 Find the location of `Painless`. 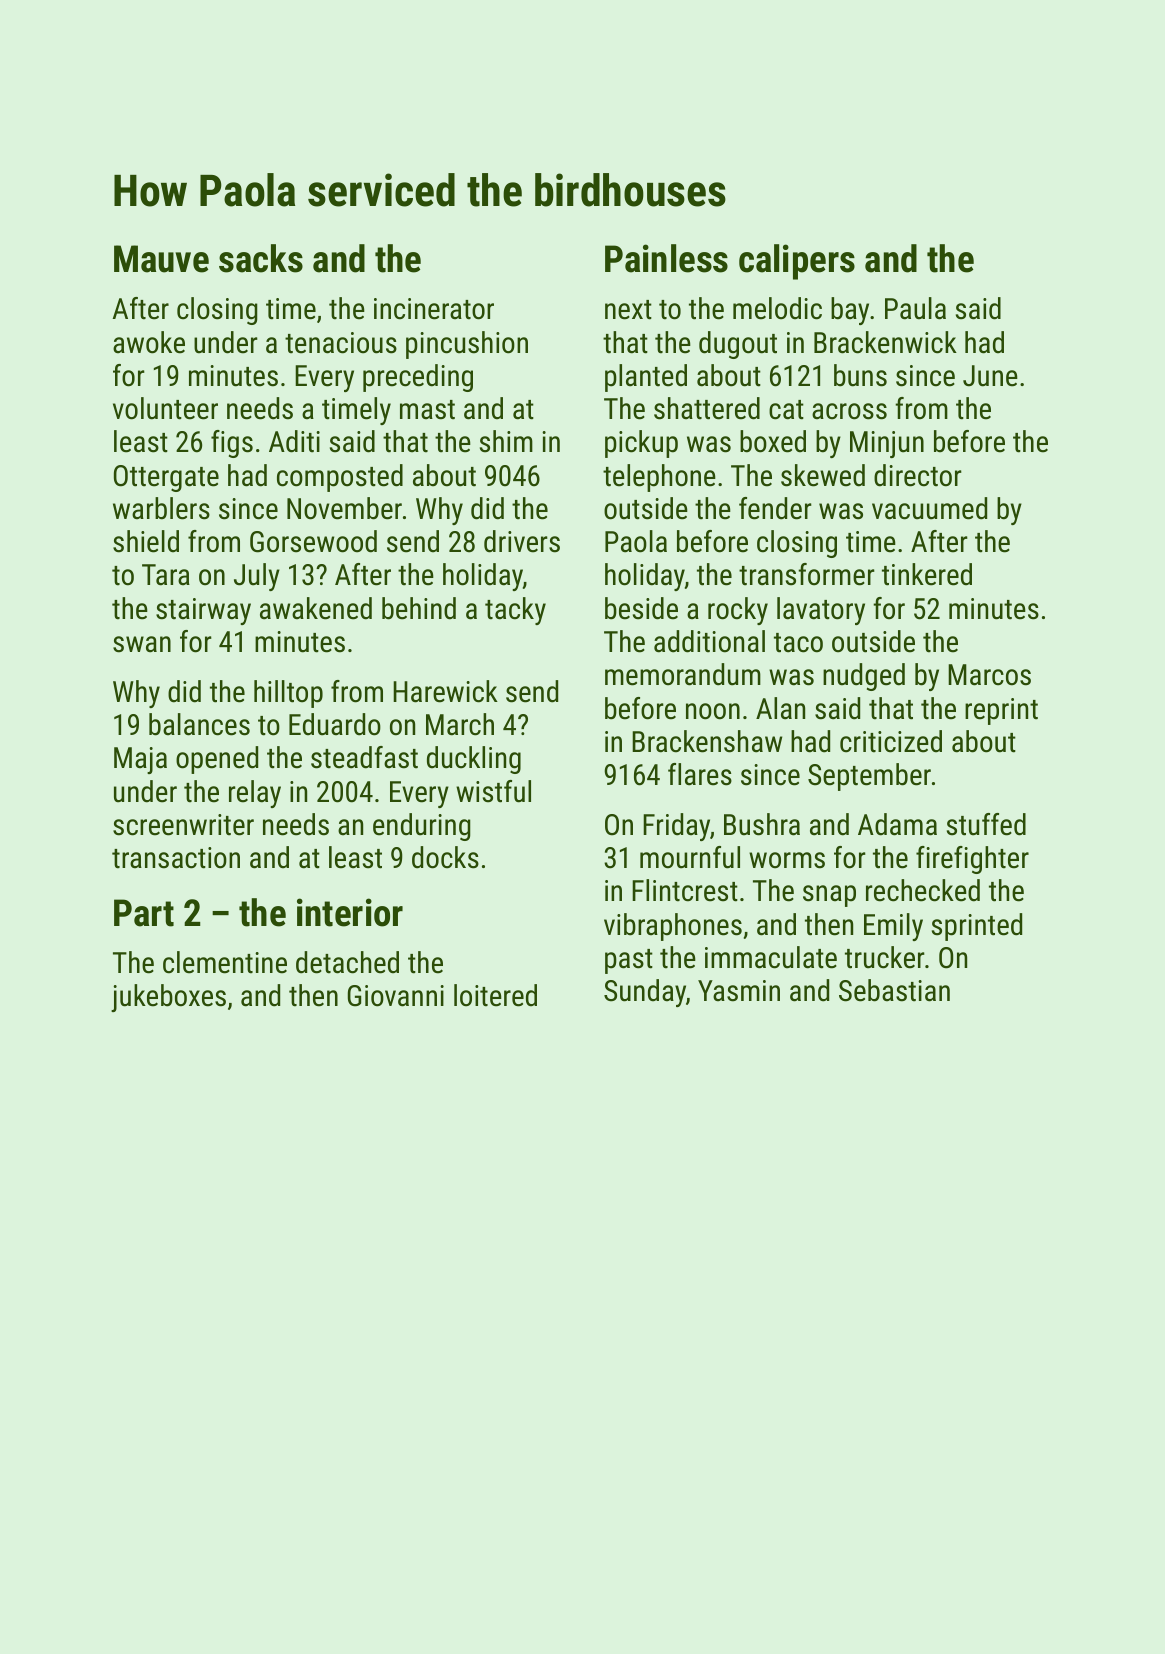

Painless is located at coordinates (666, 258).
